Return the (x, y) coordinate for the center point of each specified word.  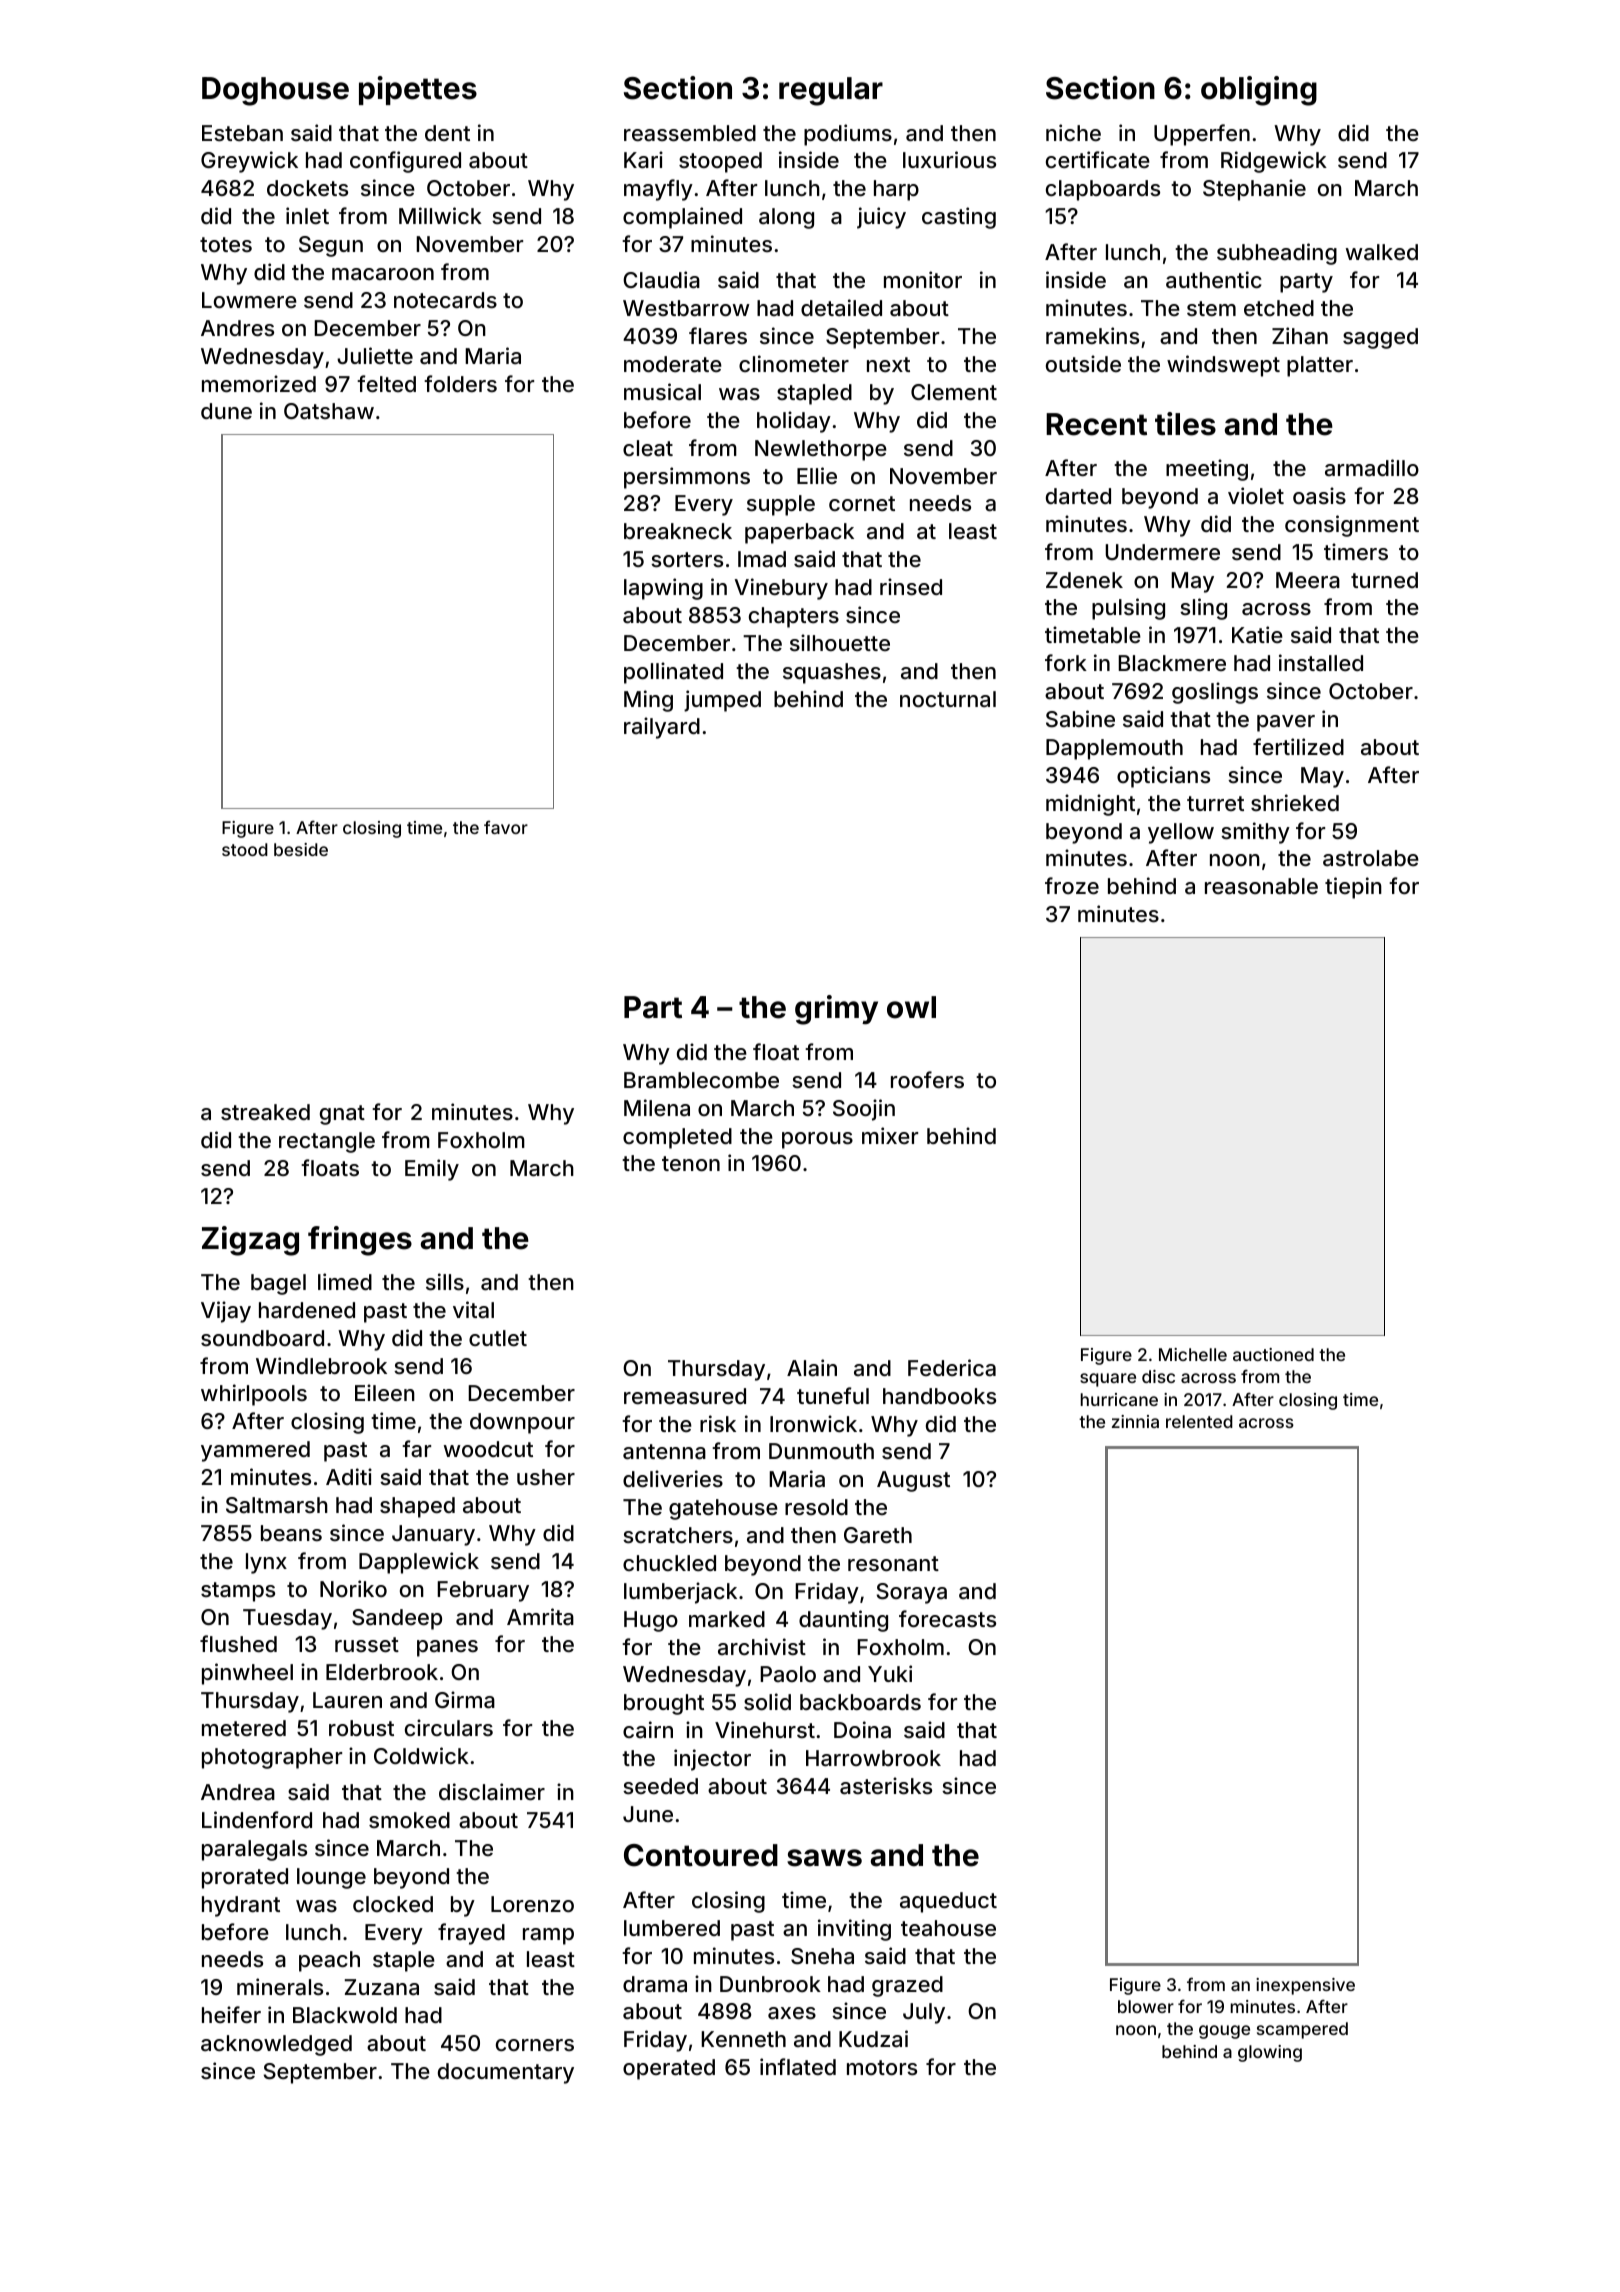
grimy (836, 1010)
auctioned (1273, 1354)
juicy (881, 218)
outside (1083, 363)
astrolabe (1371, 858)
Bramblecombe (701, 1080)
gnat (342, 1115)
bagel (278, 1284)
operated (669, 2069)
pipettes (418, 90)
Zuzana (382, 1987)
